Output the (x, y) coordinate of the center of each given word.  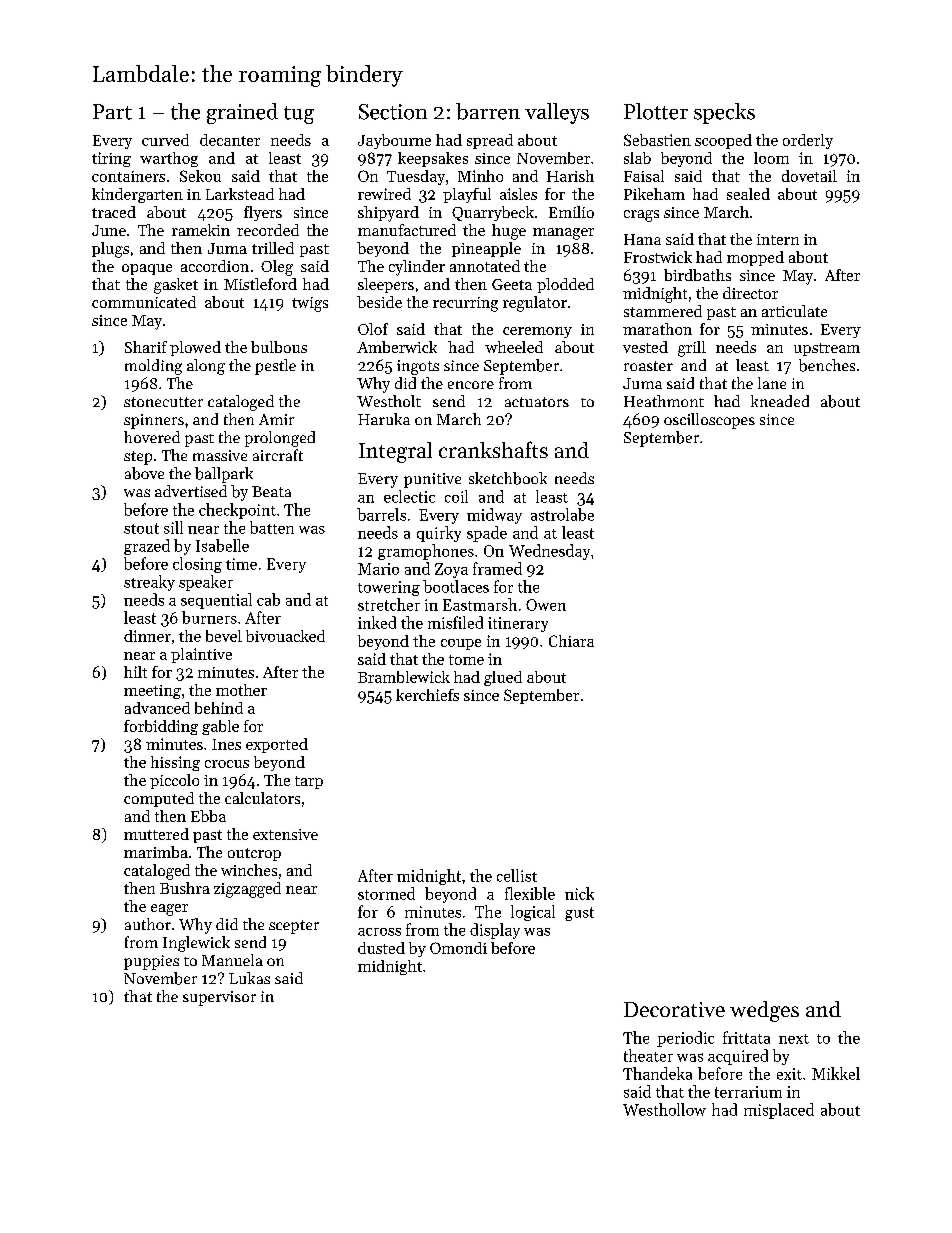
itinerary (518, 624)
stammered (663, 311)
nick (579, 893)
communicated (144, 302)
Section (393, 112)
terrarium (748, 1092)
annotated (485, 266)
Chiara (571, 641)
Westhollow (664, 1109)
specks (724, 113)
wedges (764, 1011)
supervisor (219, 998)
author (148, 924)
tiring (111, 159)
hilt (135, 672)
